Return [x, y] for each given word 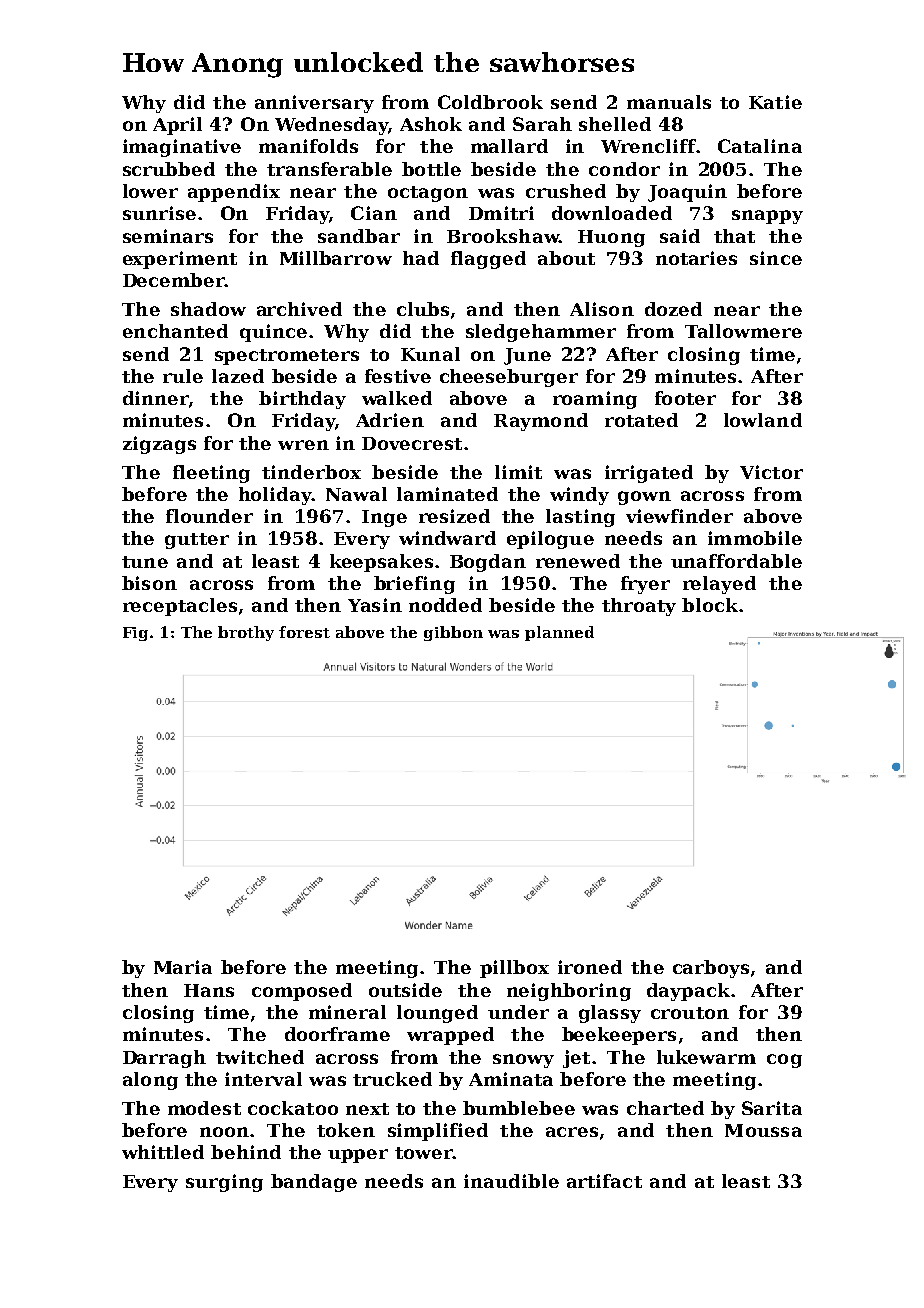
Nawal [356, 494]
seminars [168, 236]
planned [559, 633]
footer [685, 398]
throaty [639, 607]
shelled [615, 124]
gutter [197, 541]
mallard [509, 146]
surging [224, 1183]
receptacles [180, 607]
